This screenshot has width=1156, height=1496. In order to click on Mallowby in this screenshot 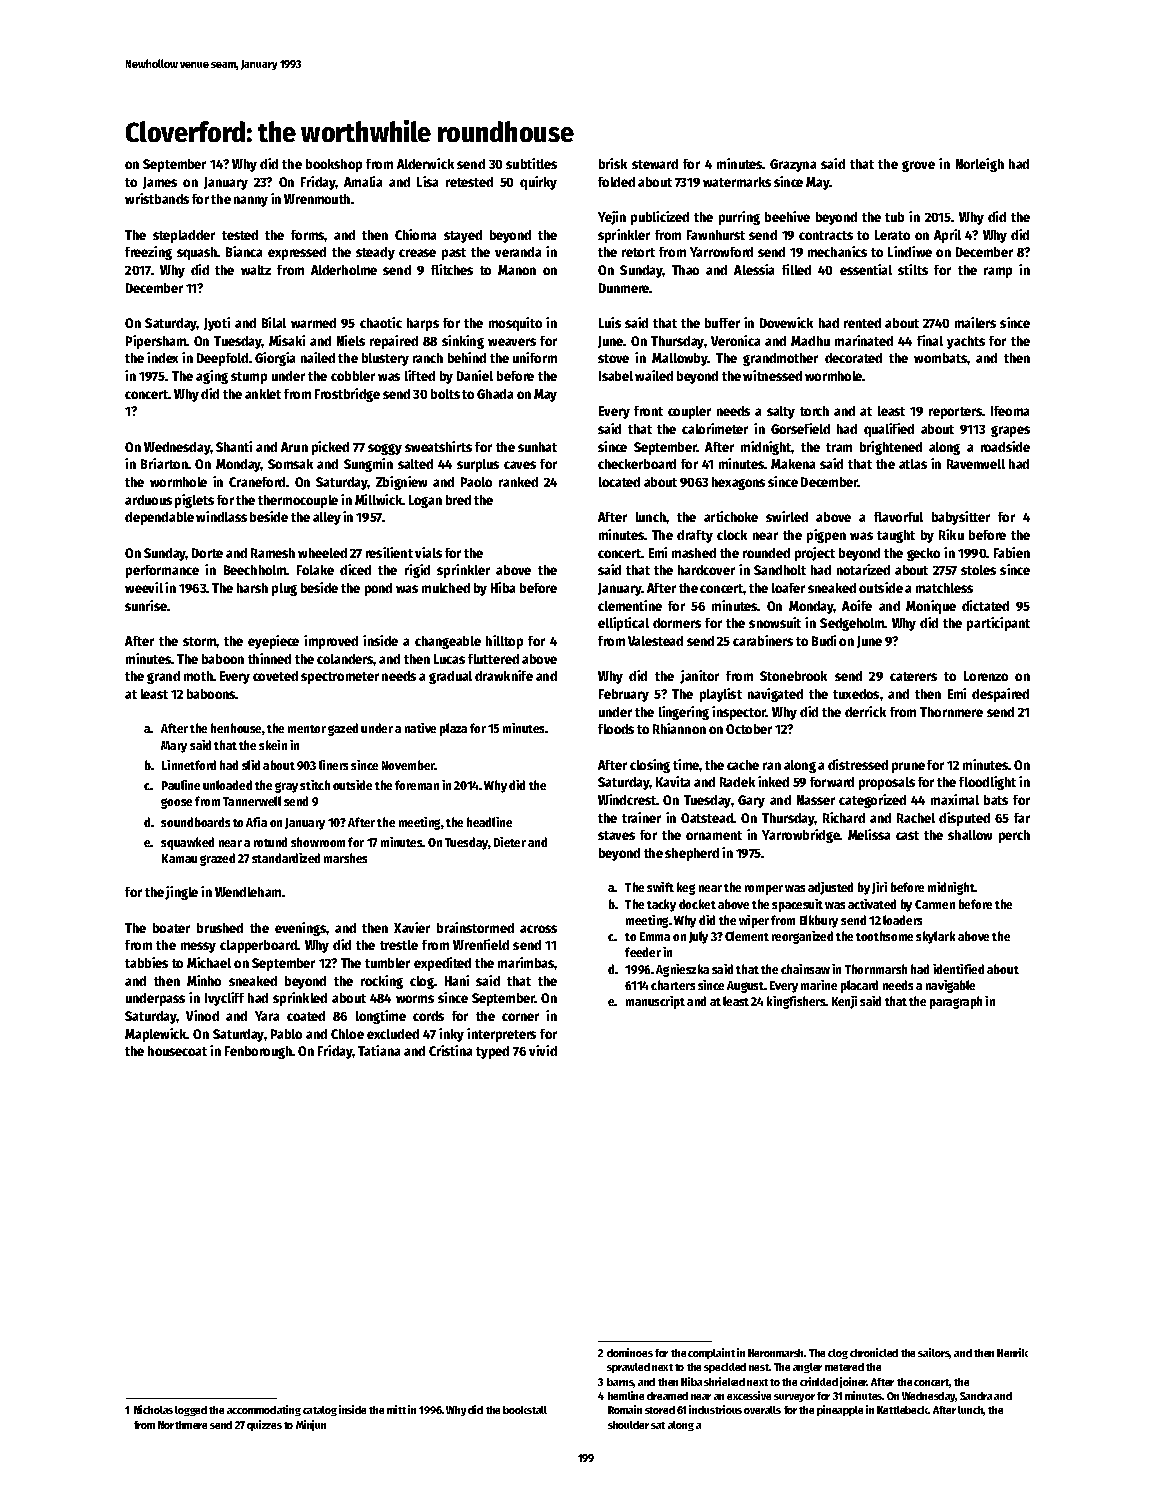, I will do `click(680, 359)`.
